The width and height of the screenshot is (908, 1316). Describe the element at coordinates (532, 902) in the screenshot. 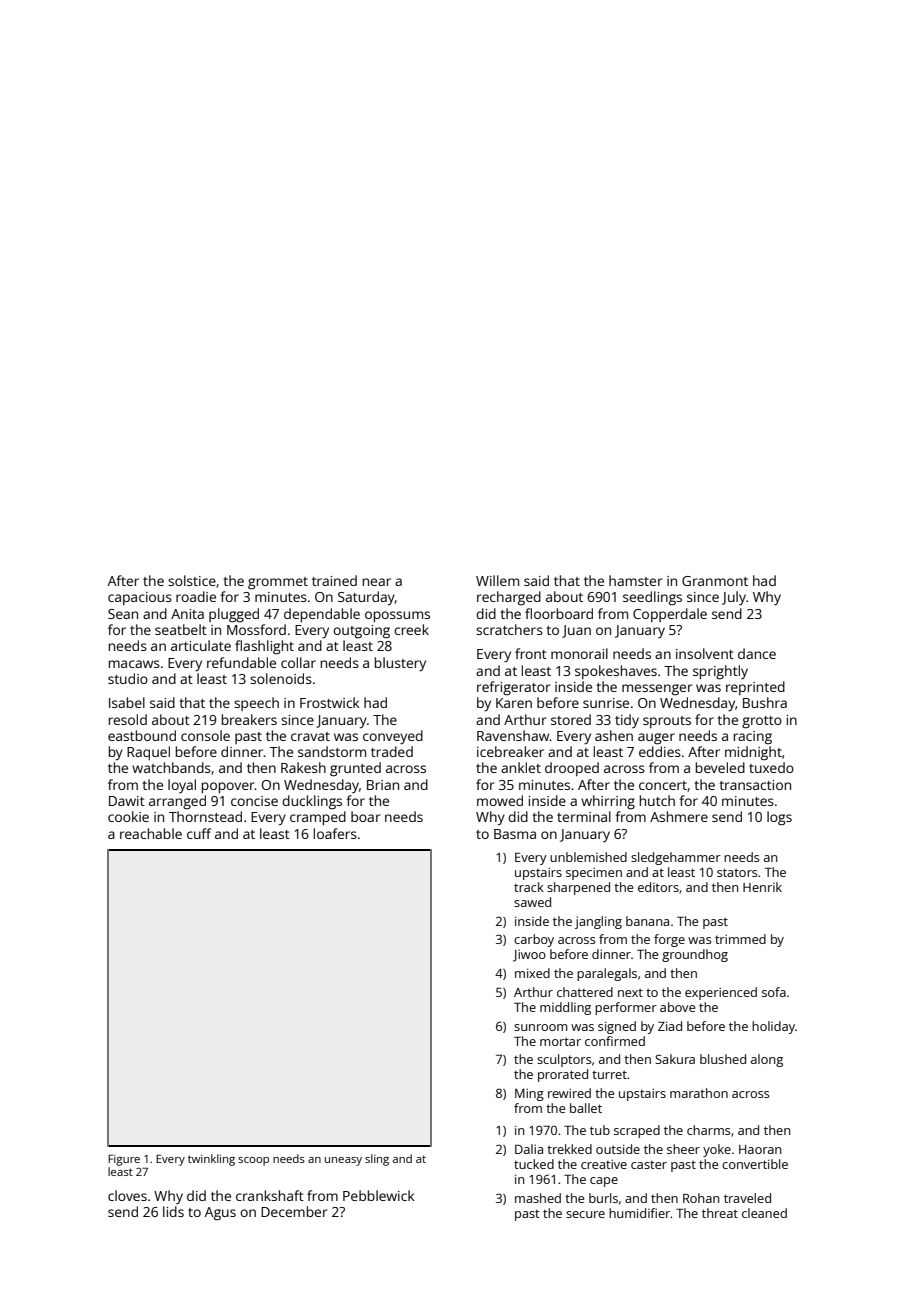

I see `sawed` at that location.
